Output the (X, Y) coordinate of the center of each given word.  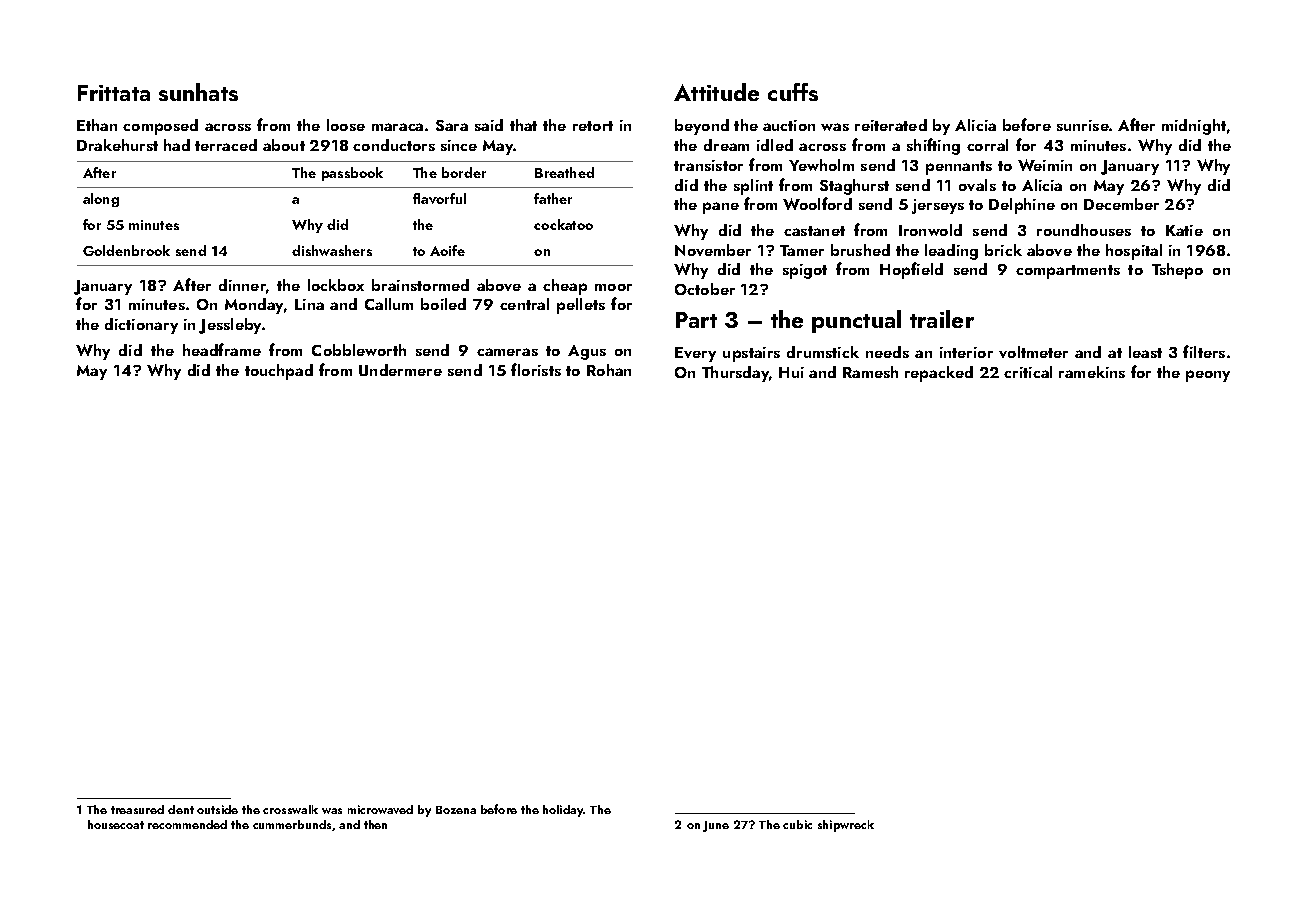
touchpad (279, 372)
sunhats (198, 92)
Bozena (456, 810)
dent (181, 809)
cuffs (793, 92)
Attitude (716, 92)
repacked (939, 374)
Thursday (735, 374)
